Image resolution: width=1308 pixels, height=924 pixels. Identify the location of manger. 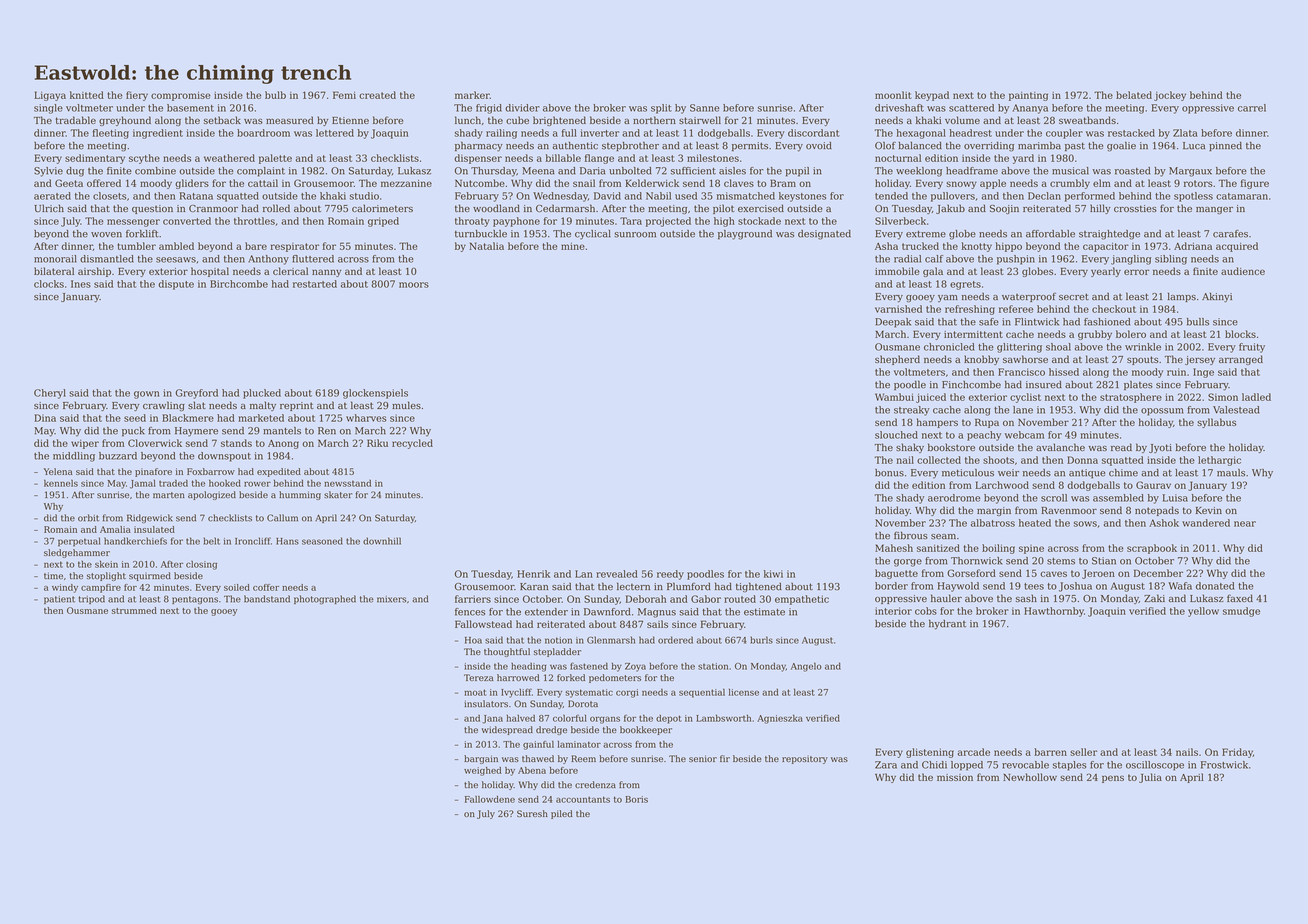
(1214, 210).
